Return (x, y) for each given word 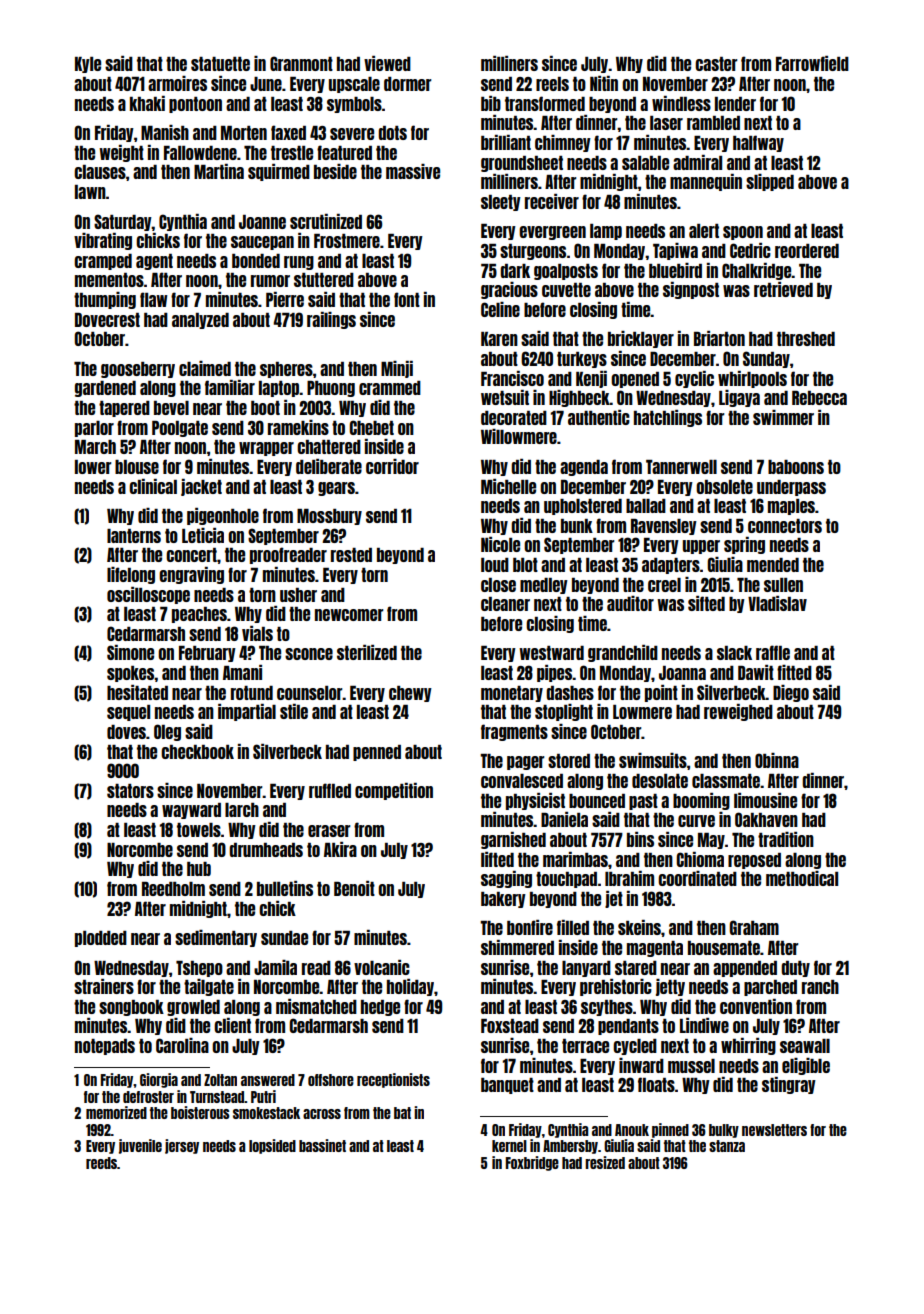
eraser (329, 831)
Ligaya (739, 398)
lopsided (272, 1146)
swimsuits (653, 760)
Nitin (604, 83)
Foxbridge (532, 1163)
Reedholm (173, 889)
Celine (500, 309)
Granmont (301, 63)
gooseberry (138, 370)
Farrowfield (812, 63)
